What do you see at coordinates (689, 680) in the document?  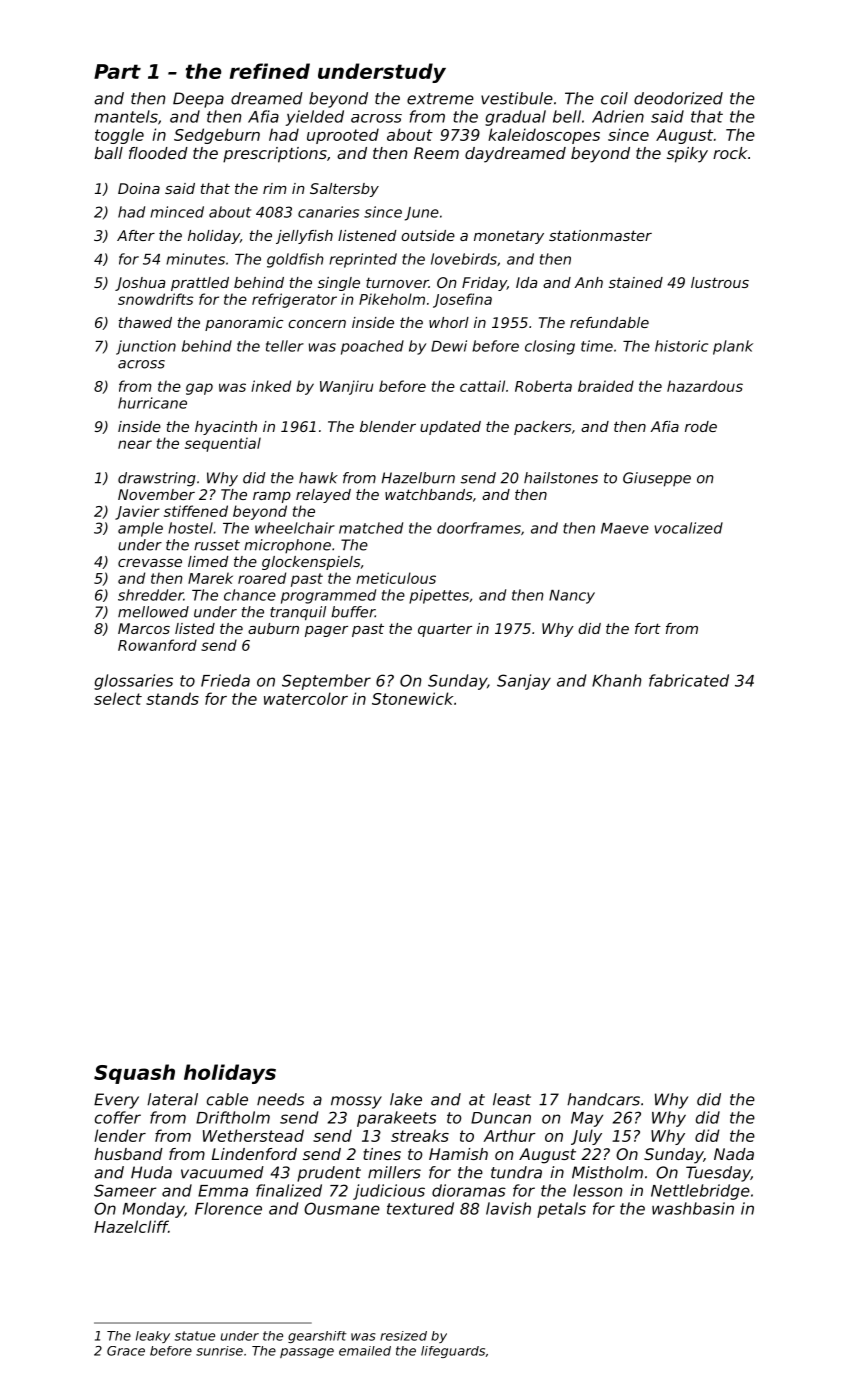 I see `fabricated` at bounding box center [689, 680].
